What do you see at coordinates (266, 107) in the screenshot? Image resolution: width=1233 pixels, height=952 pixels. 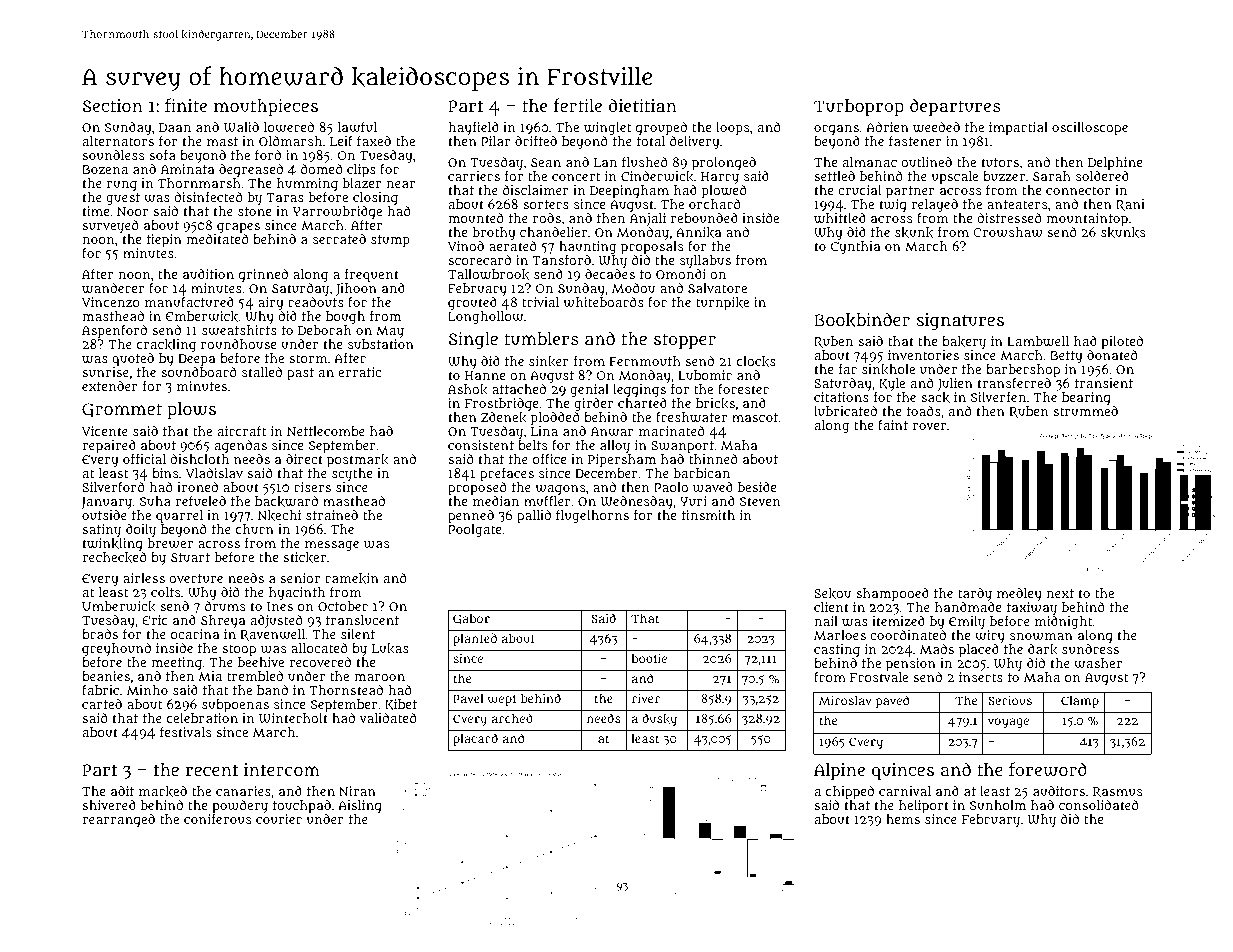 I see `mouthpieces` at bounding box center [266, 107].
